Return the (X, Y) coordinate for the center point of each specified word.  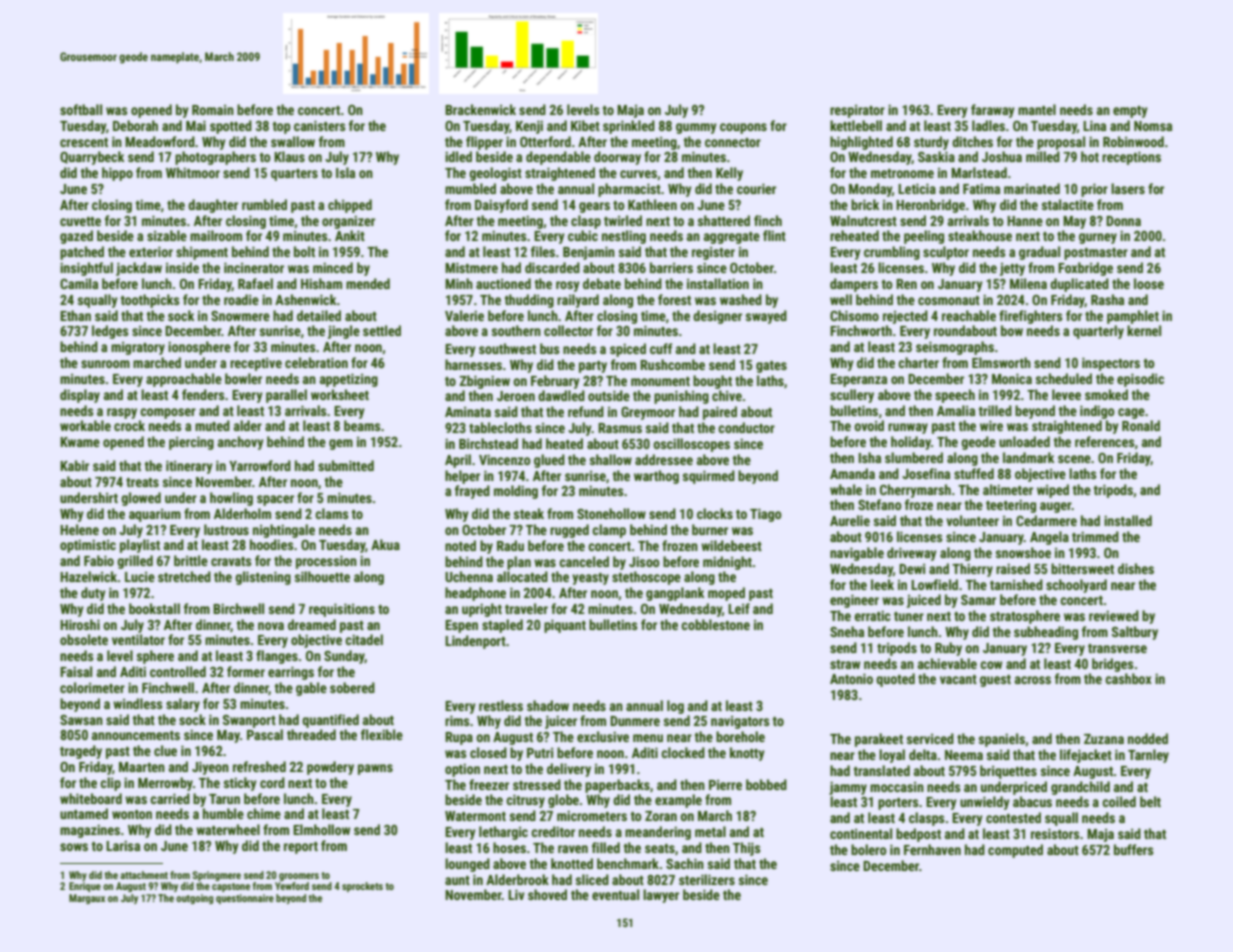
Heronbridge (930, 206)
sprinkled (629, 127)
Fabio (99, 560)
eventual (615, 894)
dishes (1136, 568)
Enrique (85, 887)
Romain (213, 110)
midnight (727, 563)
